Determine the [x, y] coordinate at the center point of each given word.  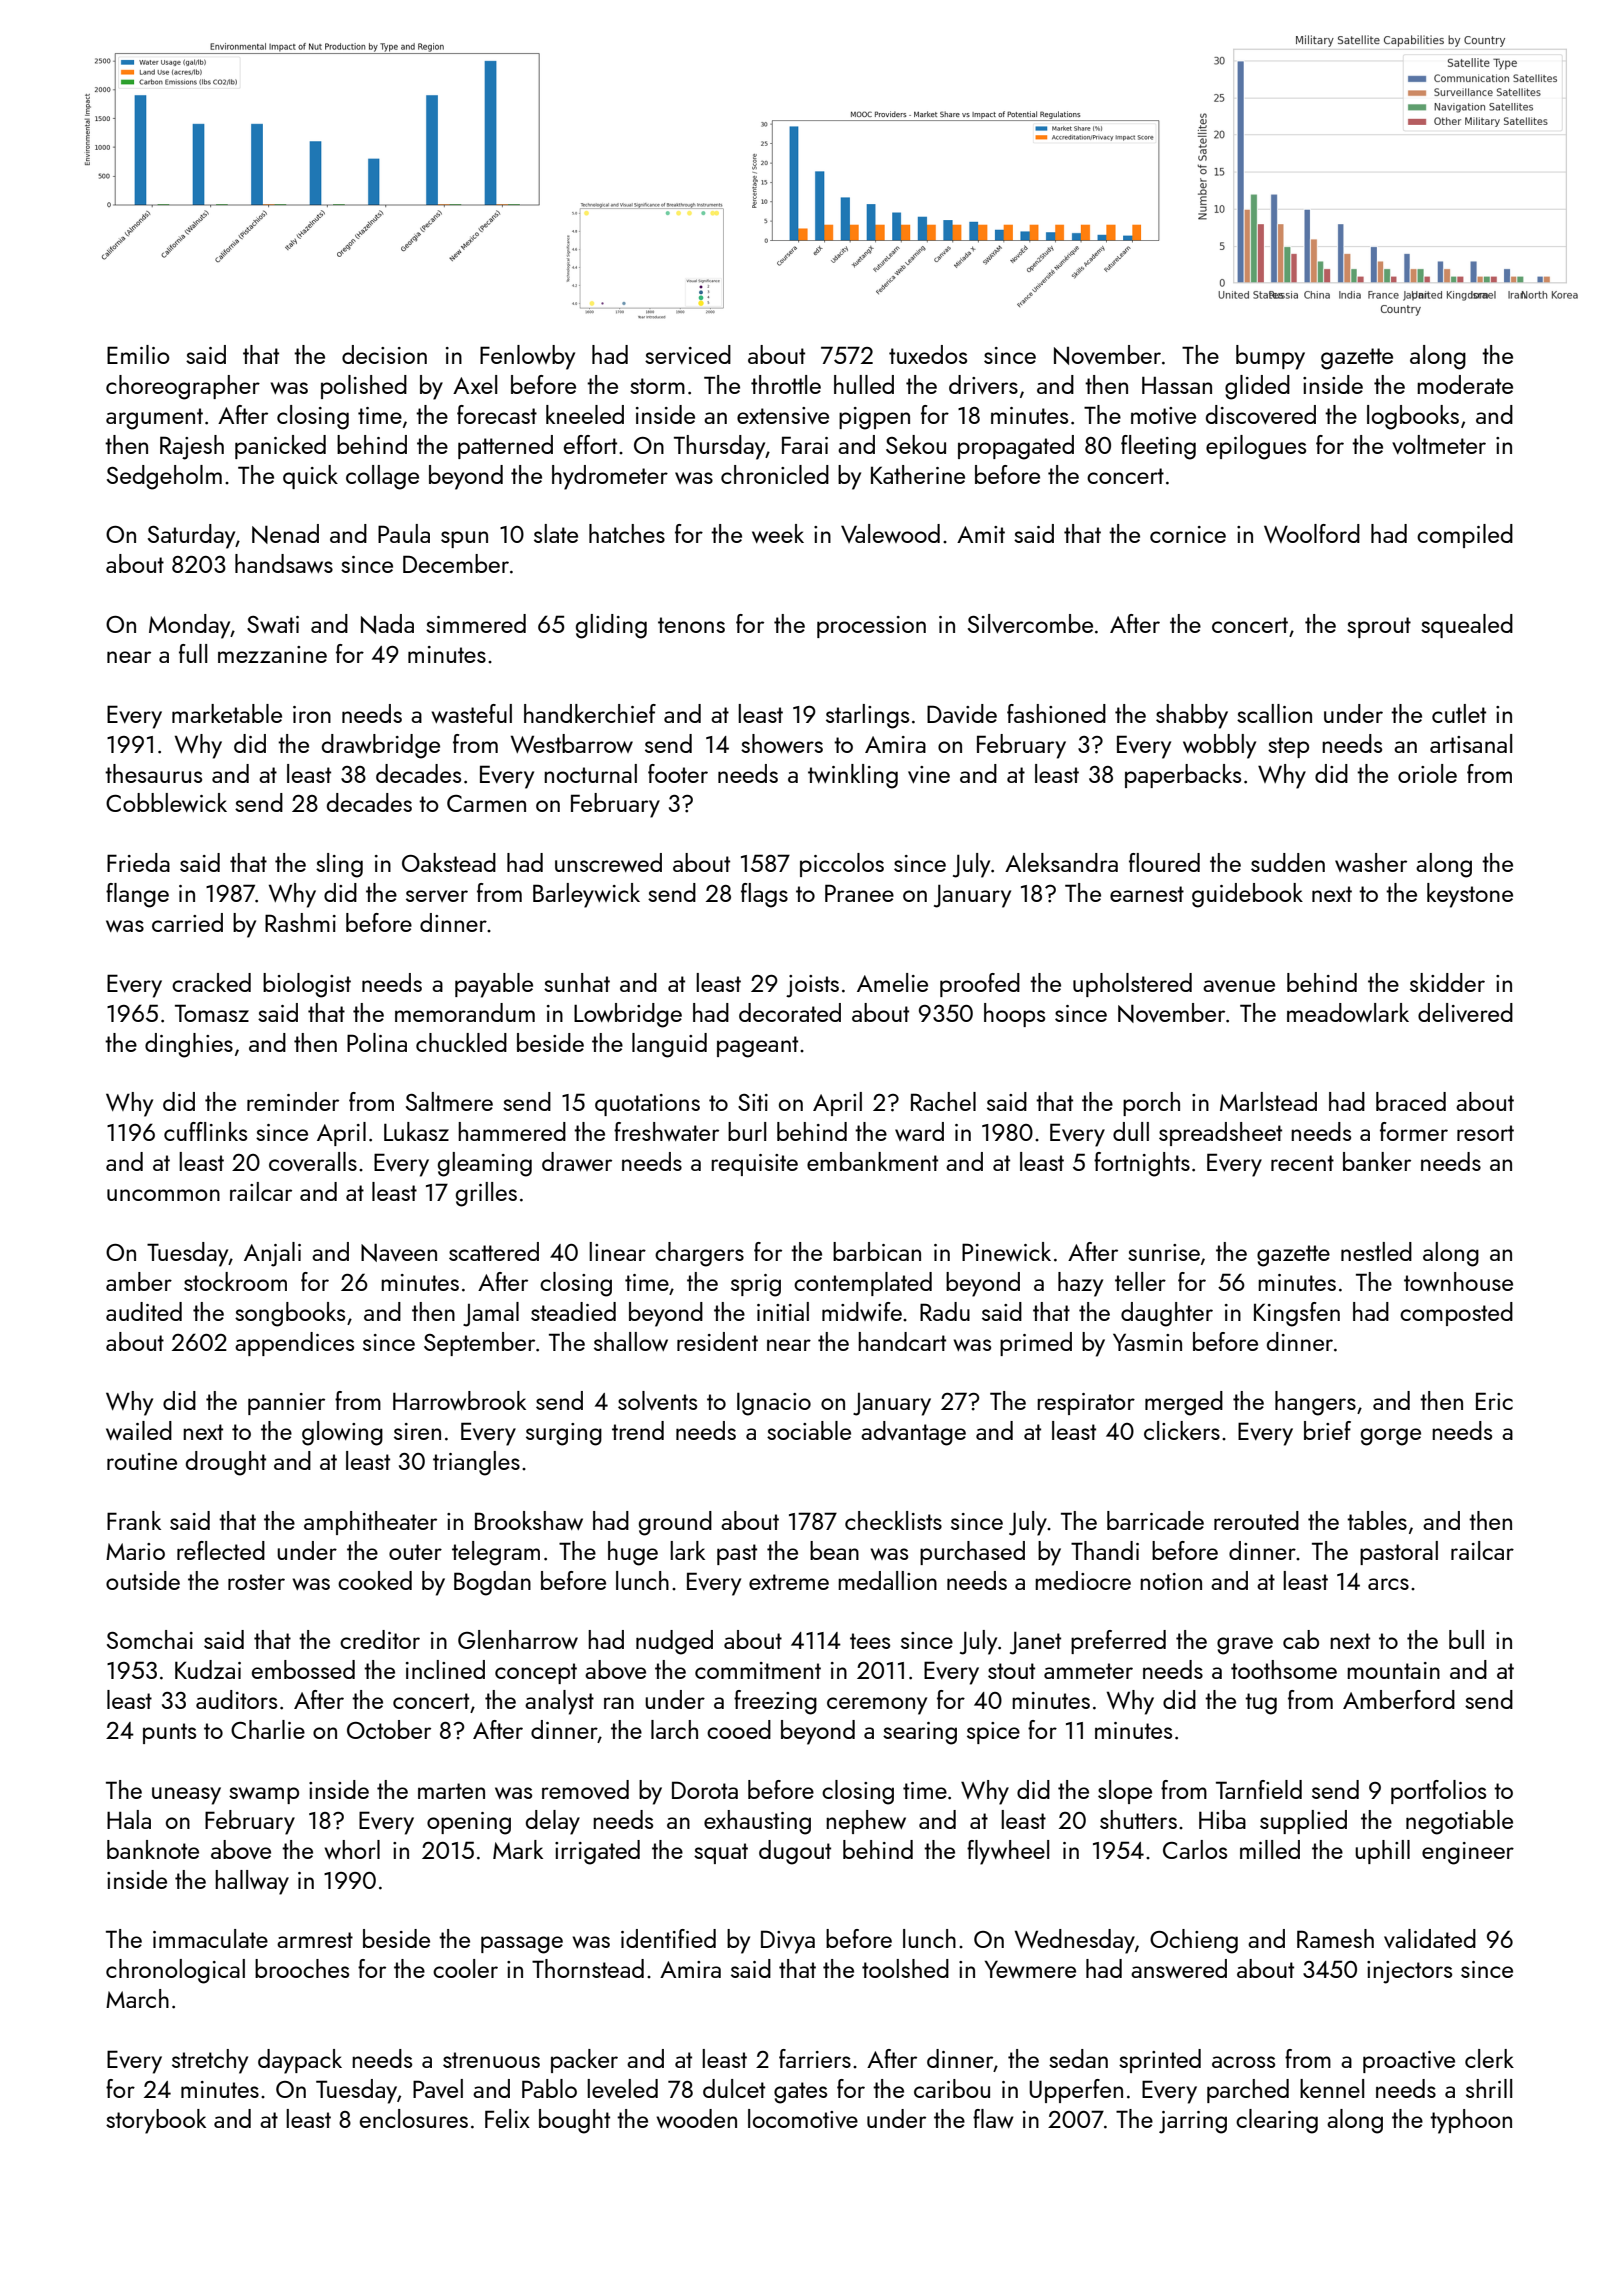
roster [256, 1582]
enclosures [414, 2118]
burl [747, 1131]
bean [834, 1550]
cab [1301, 1639]
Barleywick [586, 895]
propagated [1016, 447]
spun [464, 539]
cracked [211, 982]
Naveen [399, 1252]
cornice [1188, 534]
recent [1302, 1163]
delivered [1465, 1012]
